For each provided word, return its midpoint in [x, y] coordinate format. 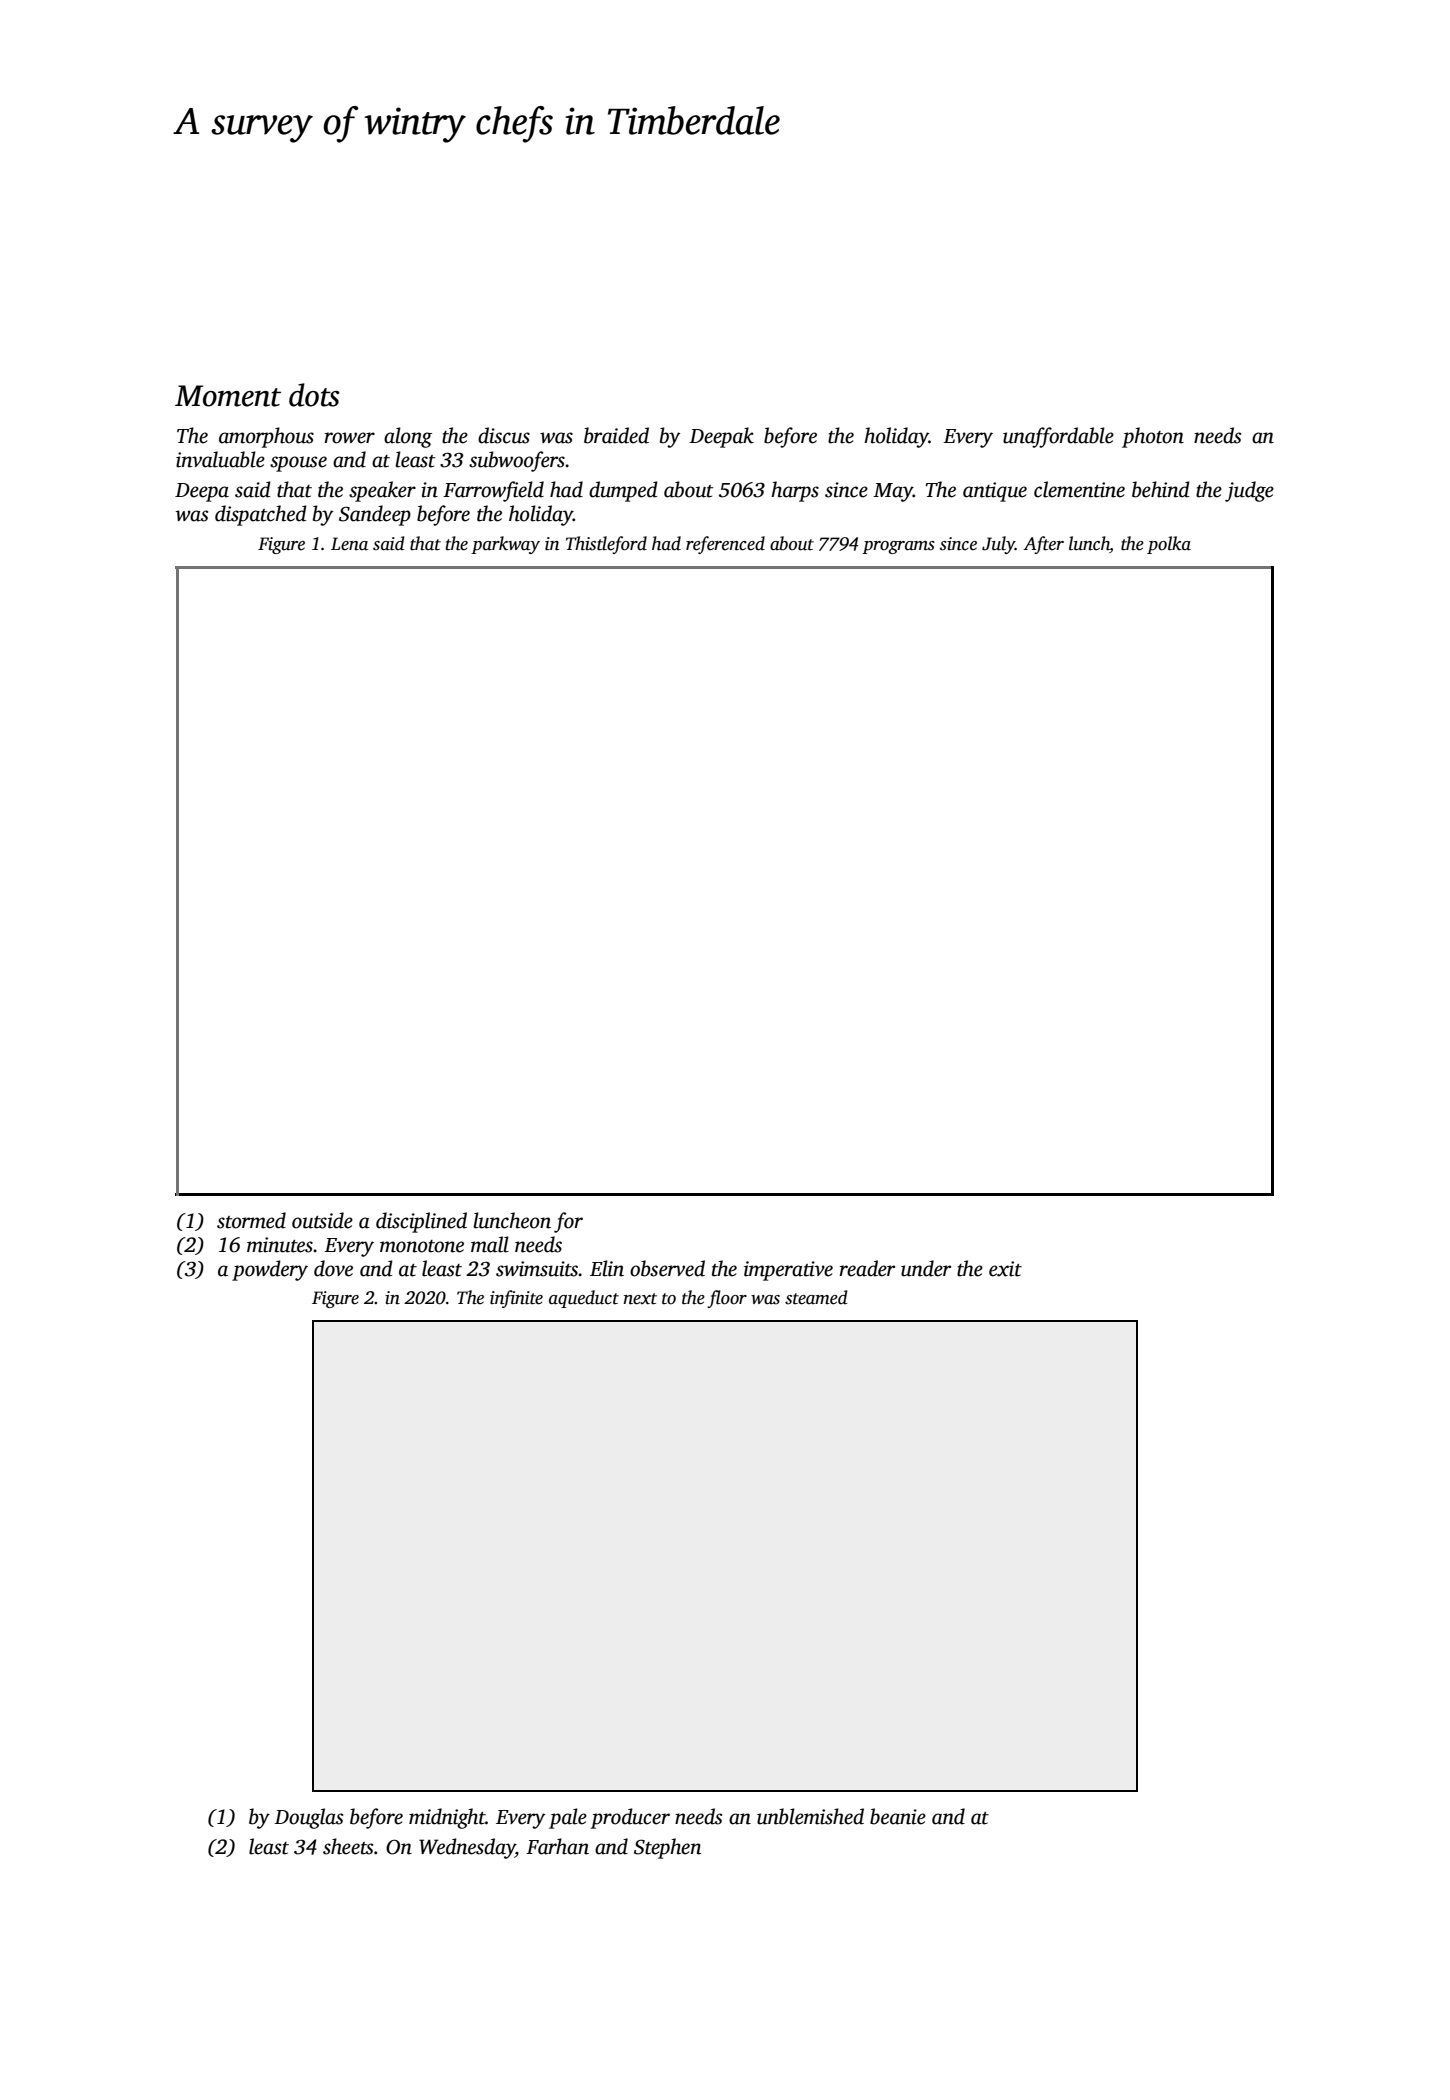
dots [314, 395]
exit [1005, 1269]
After [1043, 545]
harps [795, 491]
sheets [348, 1846]
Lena [349, 544]
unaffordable [1058, 437]
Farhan [557, 1846]
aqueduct [584, 1299]
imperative [788, 1271]
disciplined [421, 1222]
